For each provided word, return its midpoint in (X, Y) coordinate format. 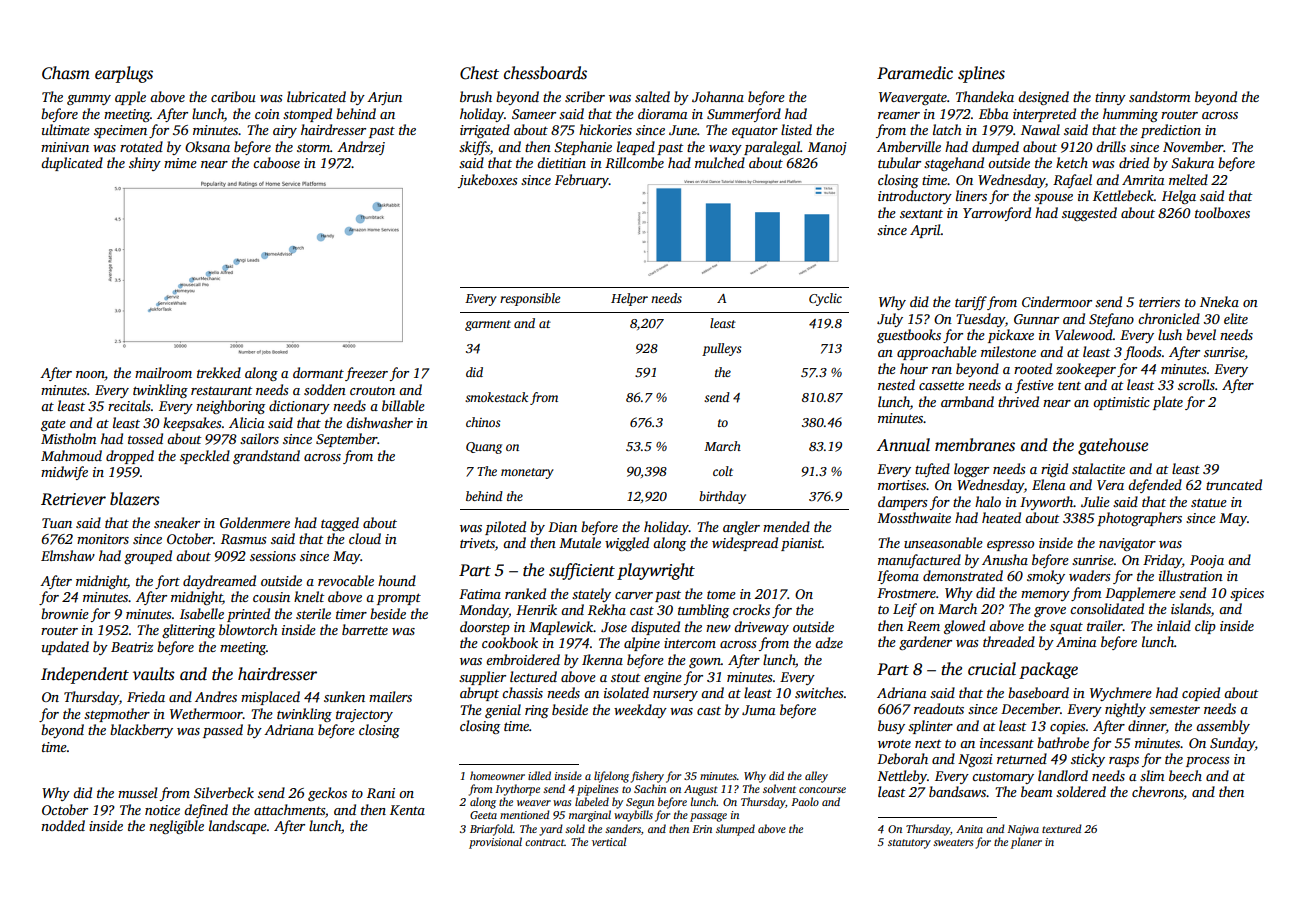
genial (503, 711)
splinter (930, 727)
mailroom (163, 372)
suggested (1089, 214)
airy (285, 131)
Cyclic (825, 299)
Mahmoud (71, 455)
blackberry (141, 731)
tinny (1110, 98)
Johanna (718, 96)
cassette (941, 385)
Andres (216, 696)
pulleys (721, 349)
